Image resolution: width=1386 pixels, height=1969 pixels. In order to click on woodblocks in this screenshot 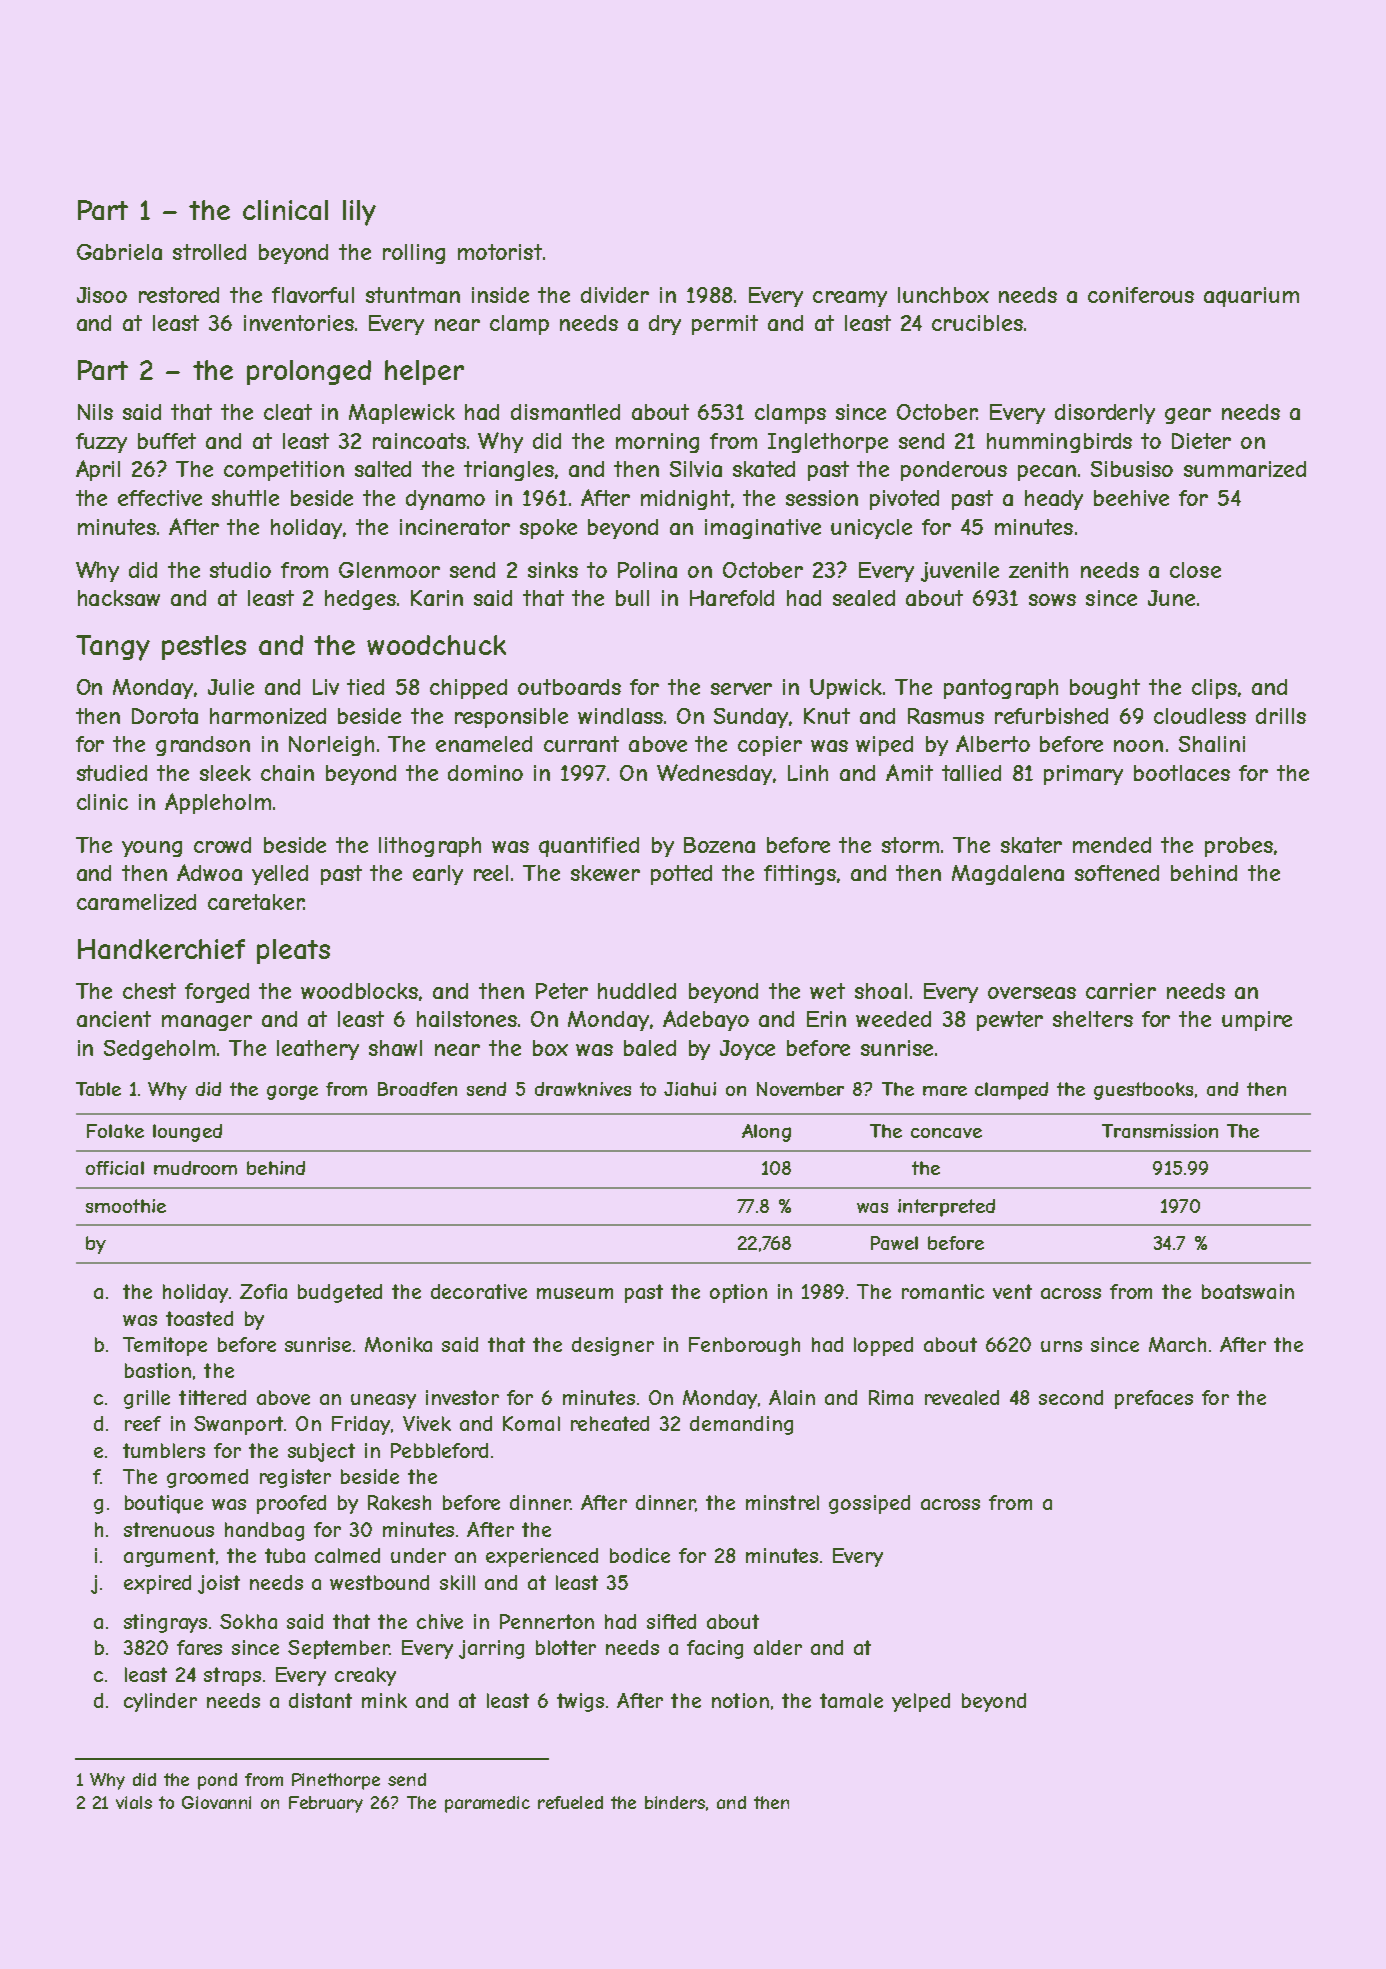, I will do `click(359, 991)`.
